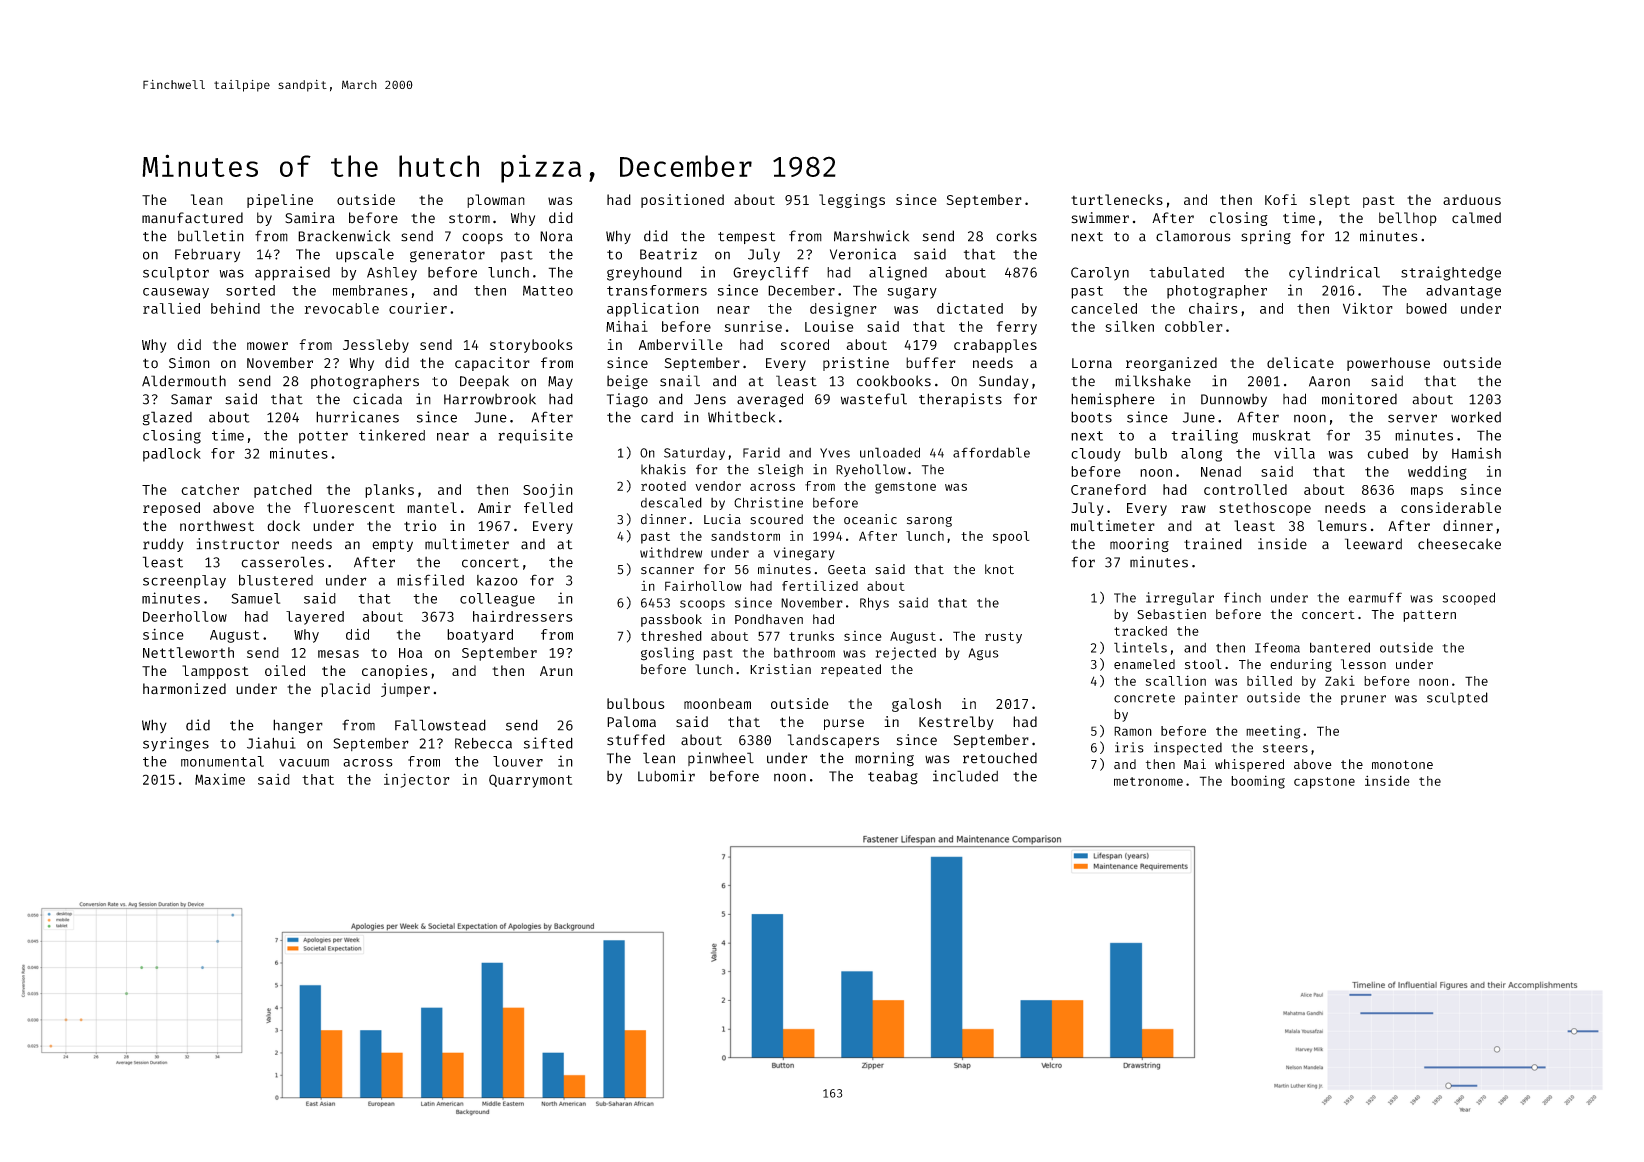  I want to click on Whitbeck, so click(741, 417).
